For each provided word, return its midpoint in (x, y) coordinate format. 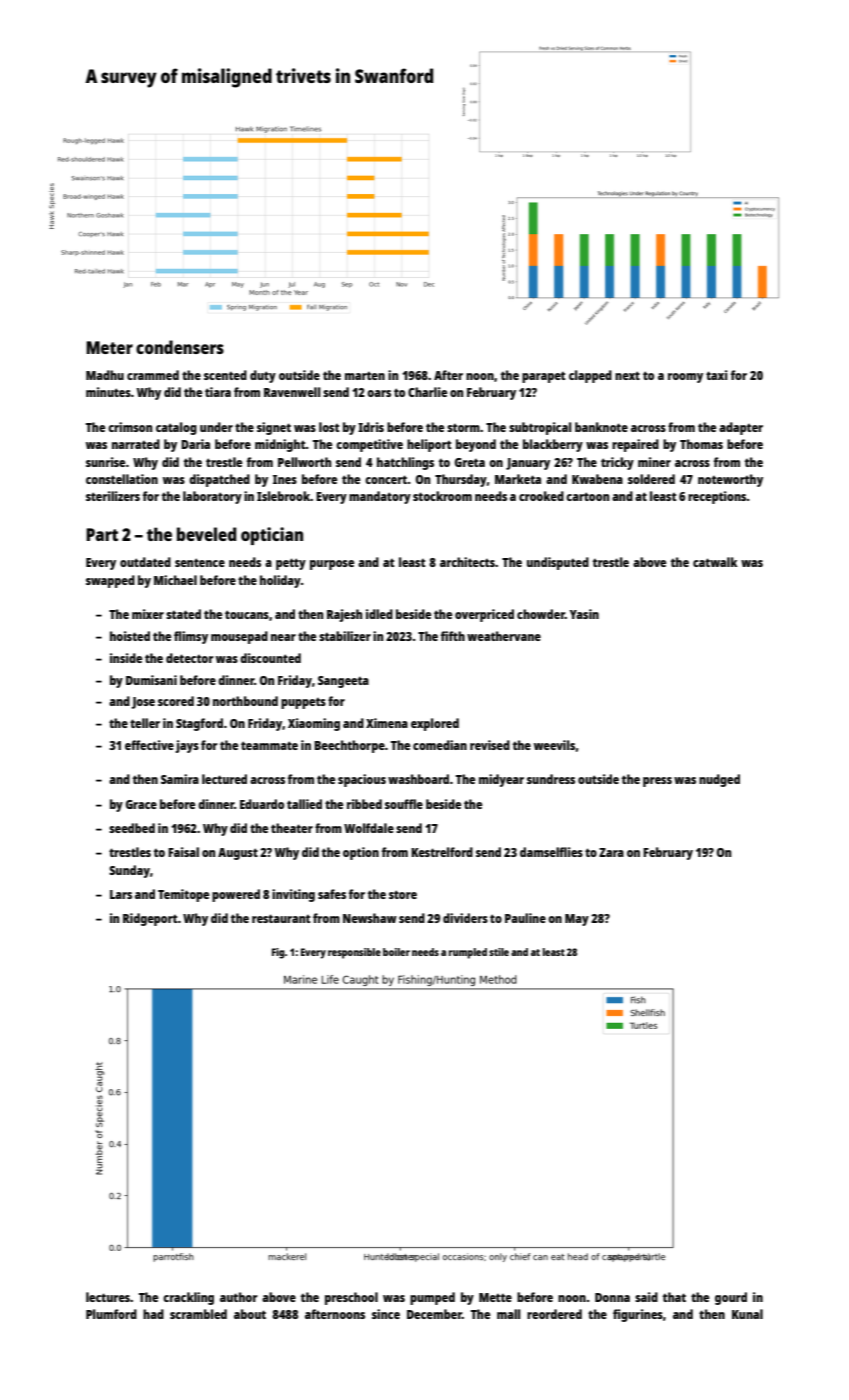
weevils (554, 745)
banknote (601, 427)
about (250, 1314)
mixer (148, 614)
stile (499, 952)
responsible (354, 953)
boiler (396, 952)
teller (145, 723)
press (657, 782)
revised (490, 745)
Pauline (525, 918)
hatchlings (405, 463)
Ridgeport (150, 919)
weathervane (504, 636)
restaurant (281, 918)
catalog (176, 428)
